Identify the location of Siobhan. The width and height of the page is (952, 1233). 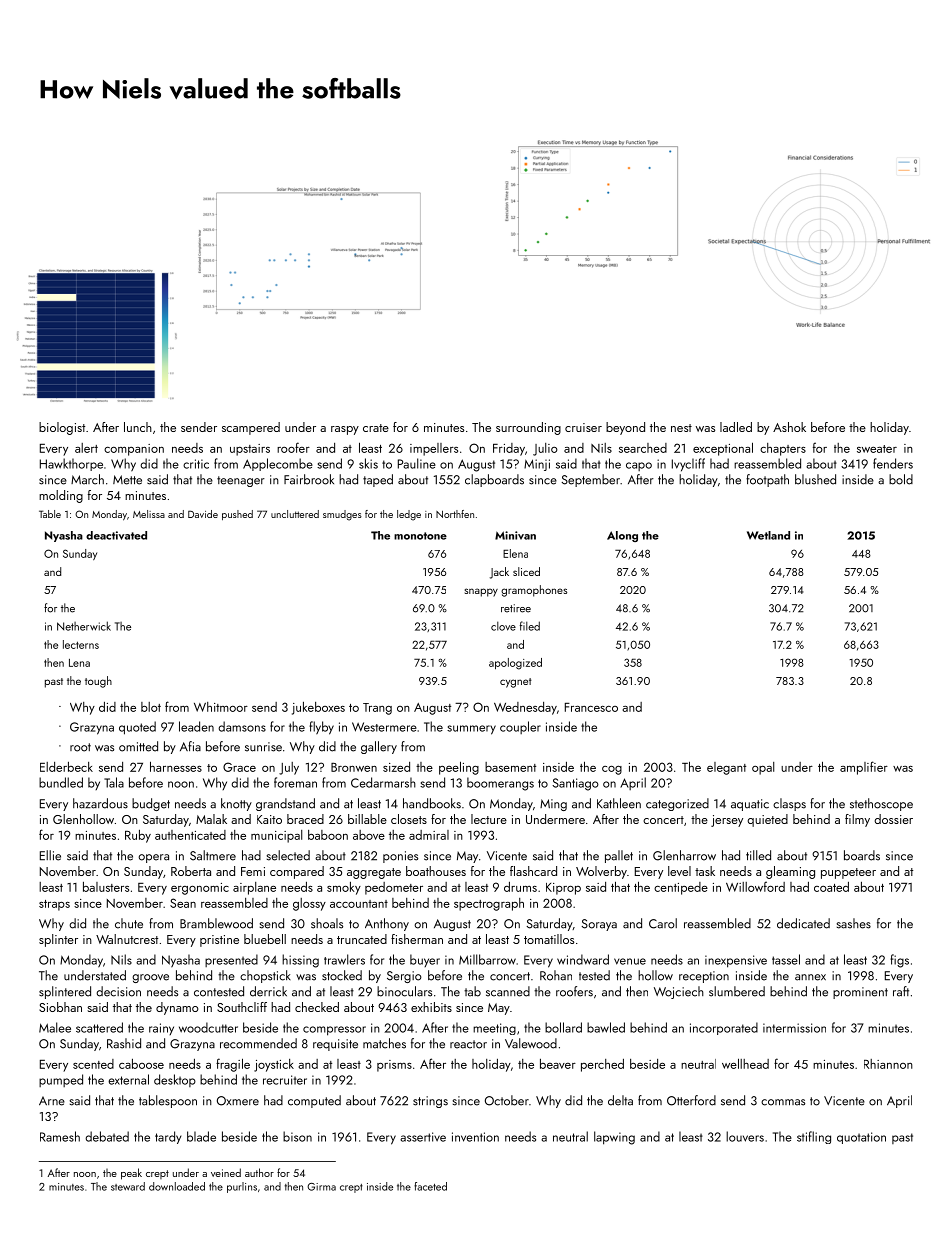
(60, 1007).
